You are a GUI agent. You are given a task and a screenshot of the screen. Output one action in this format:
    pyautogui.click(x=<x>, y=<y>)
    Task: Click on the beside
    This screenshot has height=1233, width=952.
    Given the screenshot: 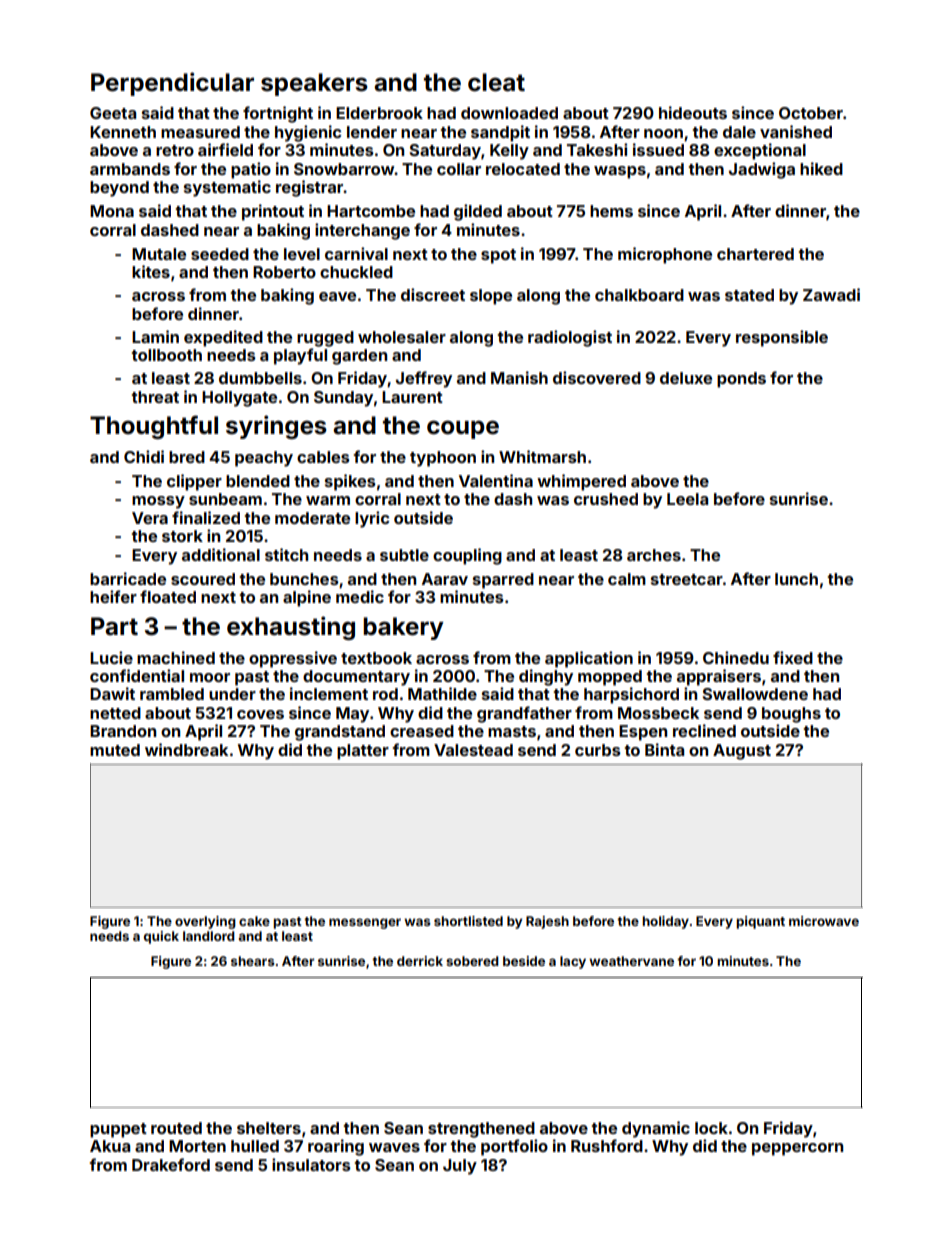 What is the action you would take?
    pyautogui.click(x=524, y=961)
